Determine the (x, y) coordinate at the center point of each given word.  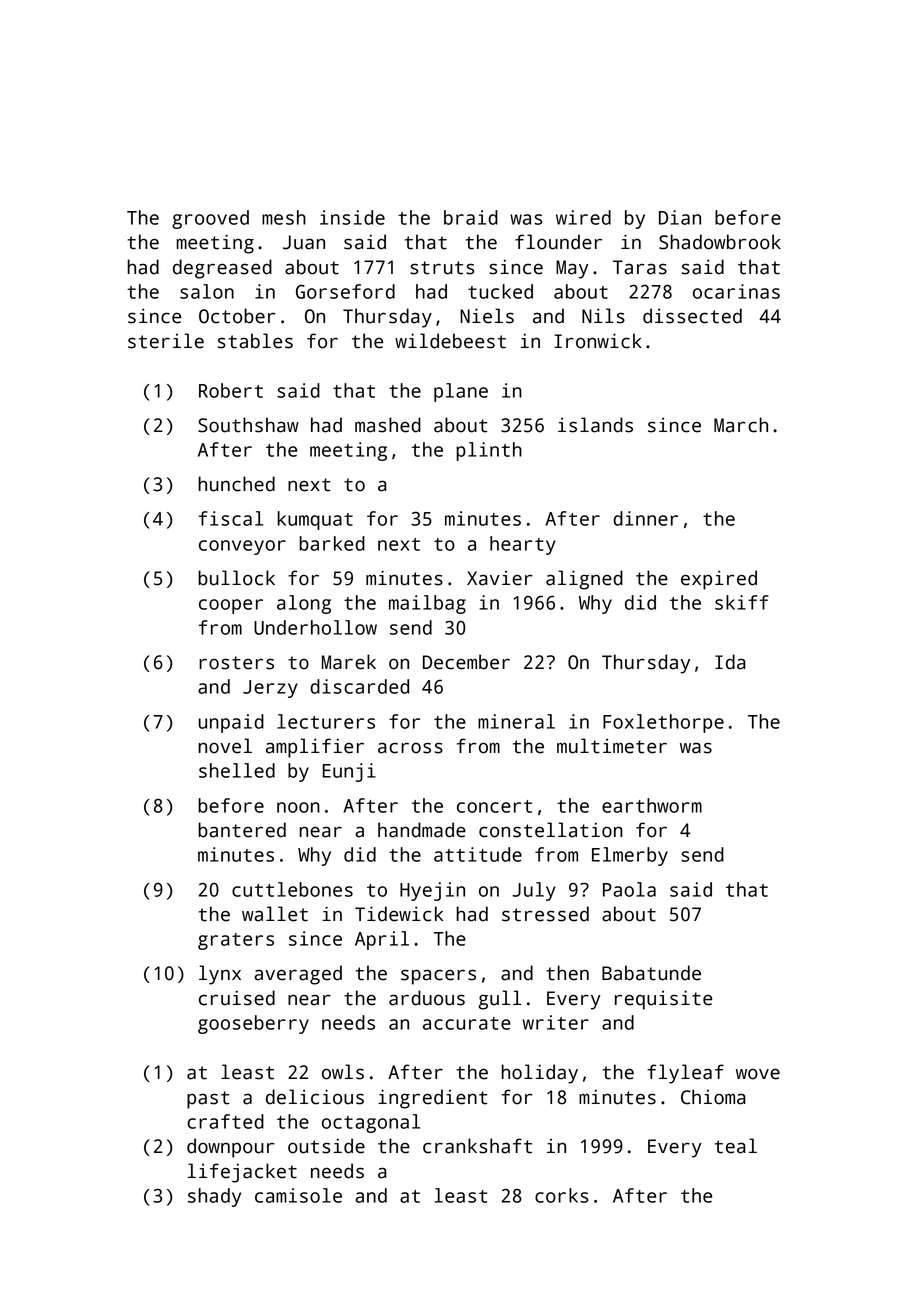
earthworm (652, 805)
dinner (645, 518)
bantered (242, 830)
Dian (680, 217)
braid (471, 217)
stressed (545, 914)
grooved (210, 219)
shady (214, 1197)
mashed (388, 425)
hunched (236, 484)
